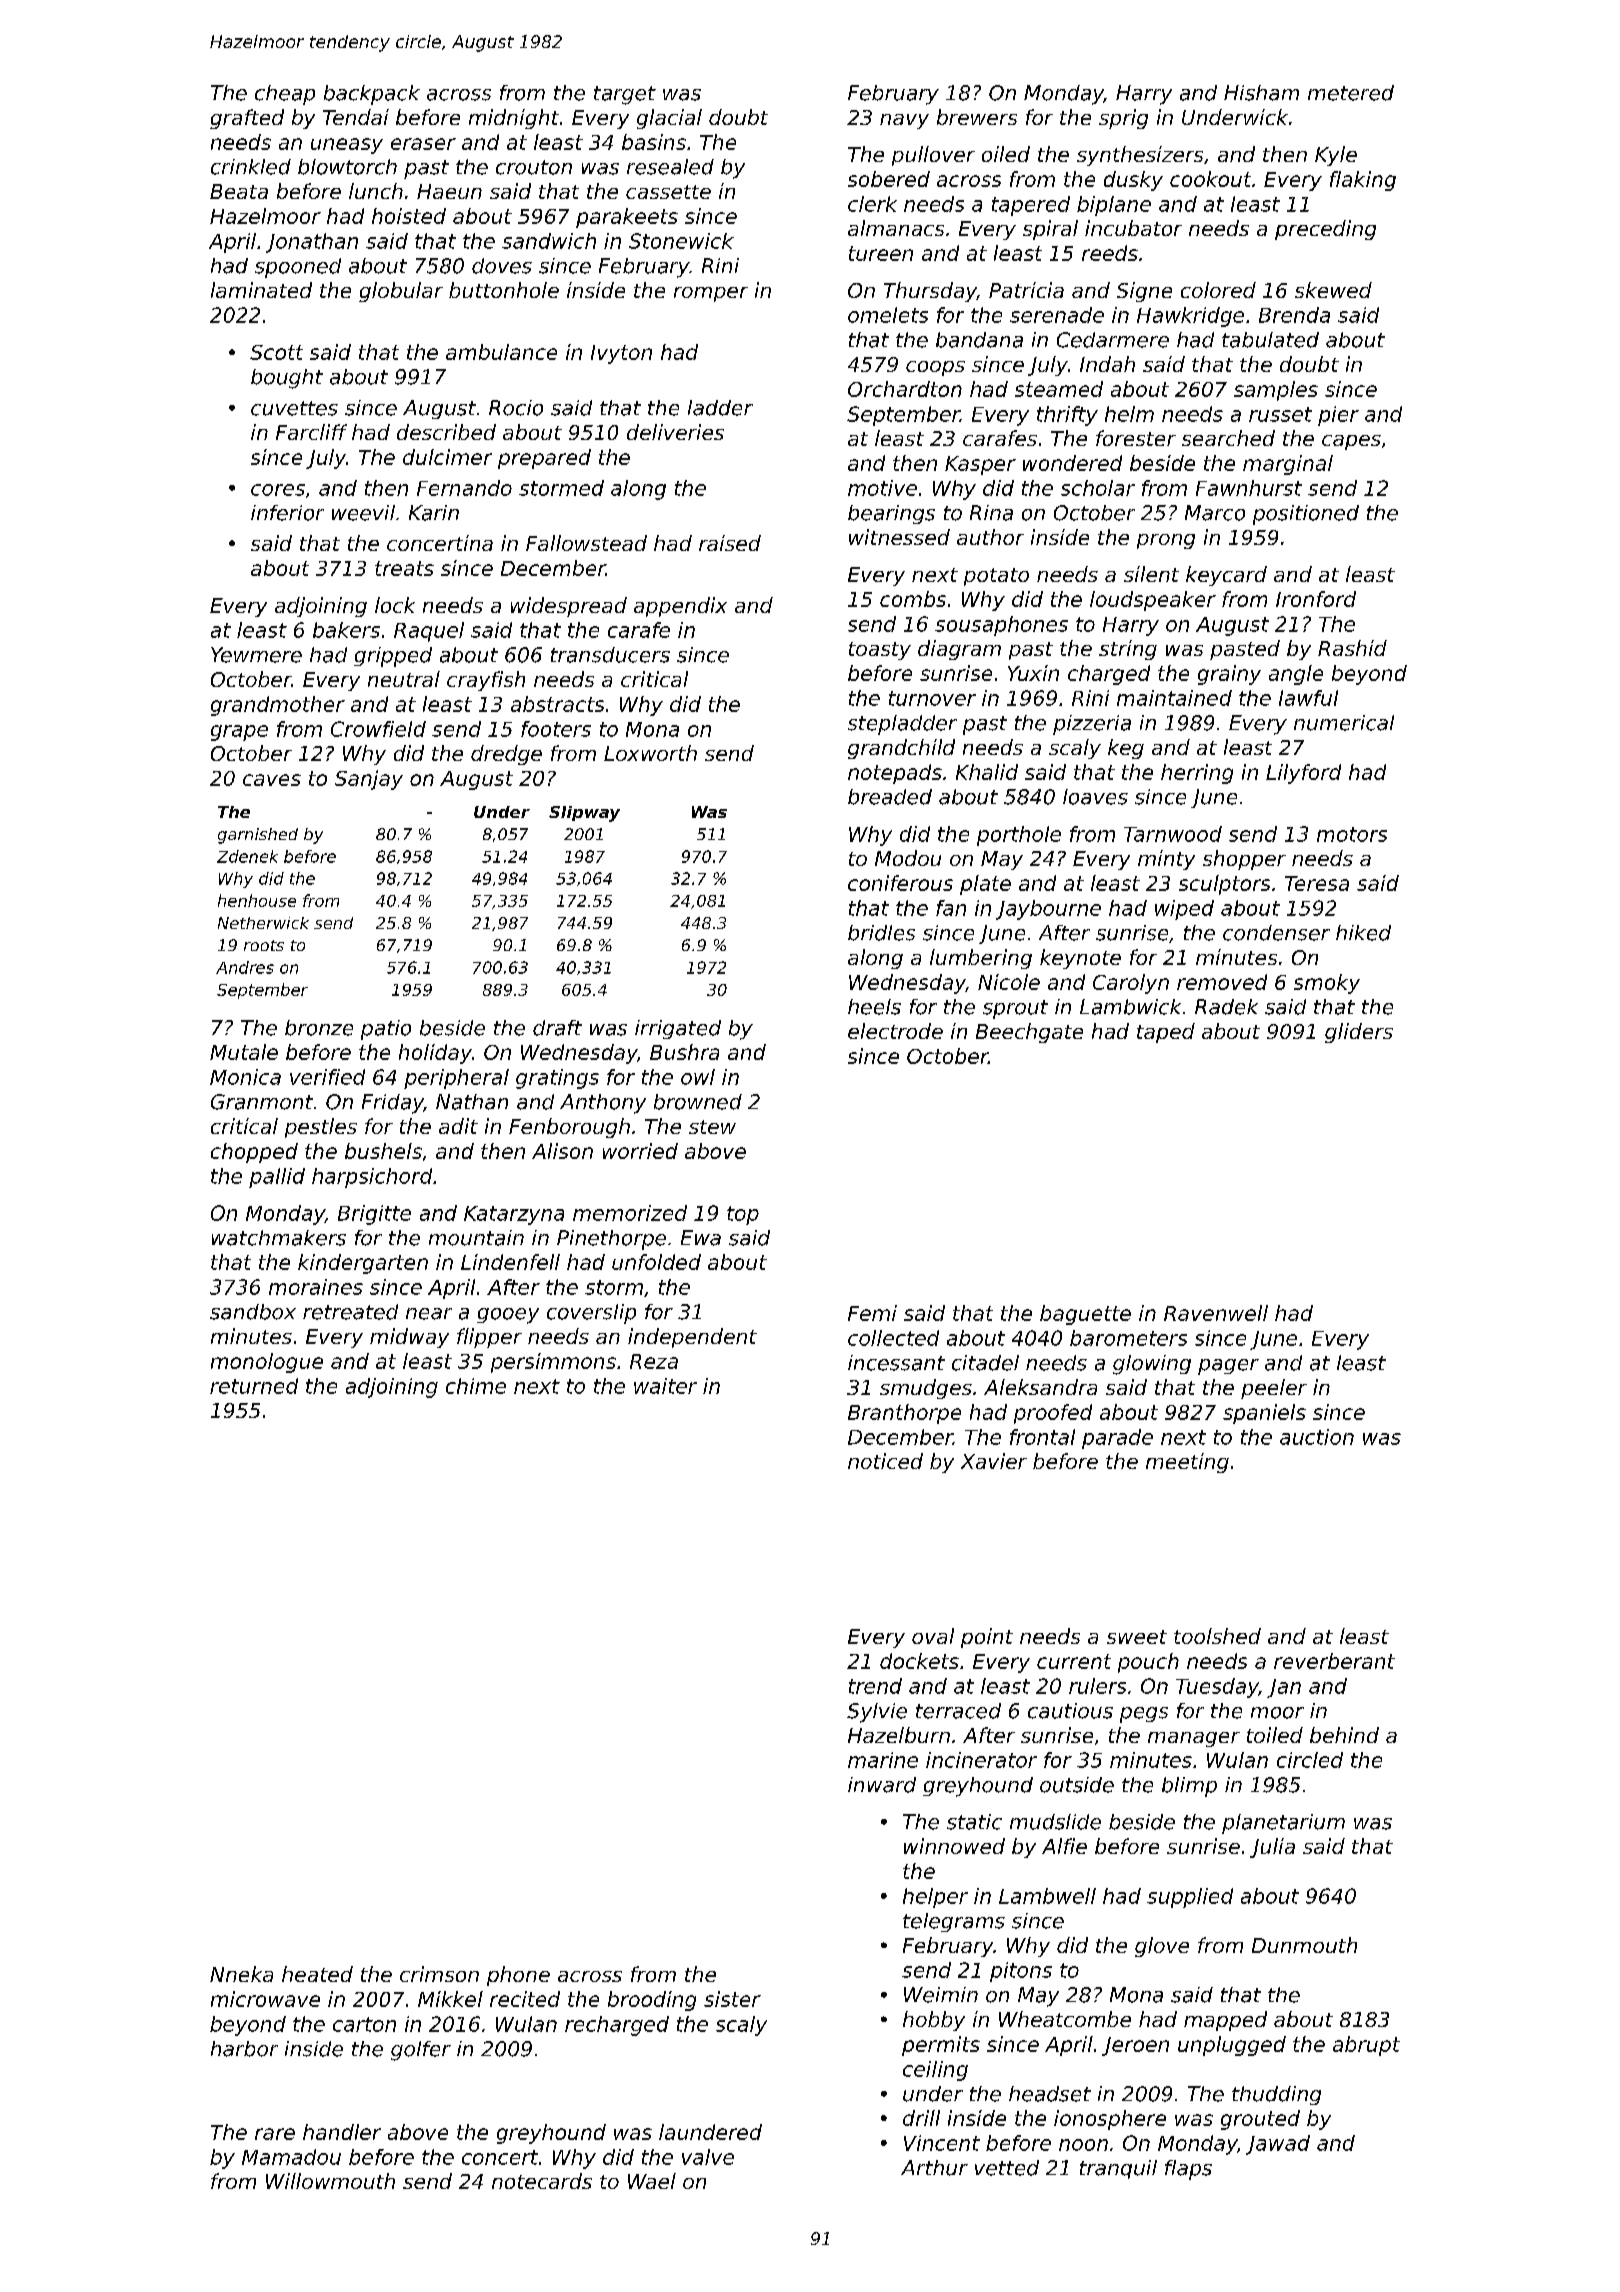  I want to click on almanacs, so click(896, 228).
